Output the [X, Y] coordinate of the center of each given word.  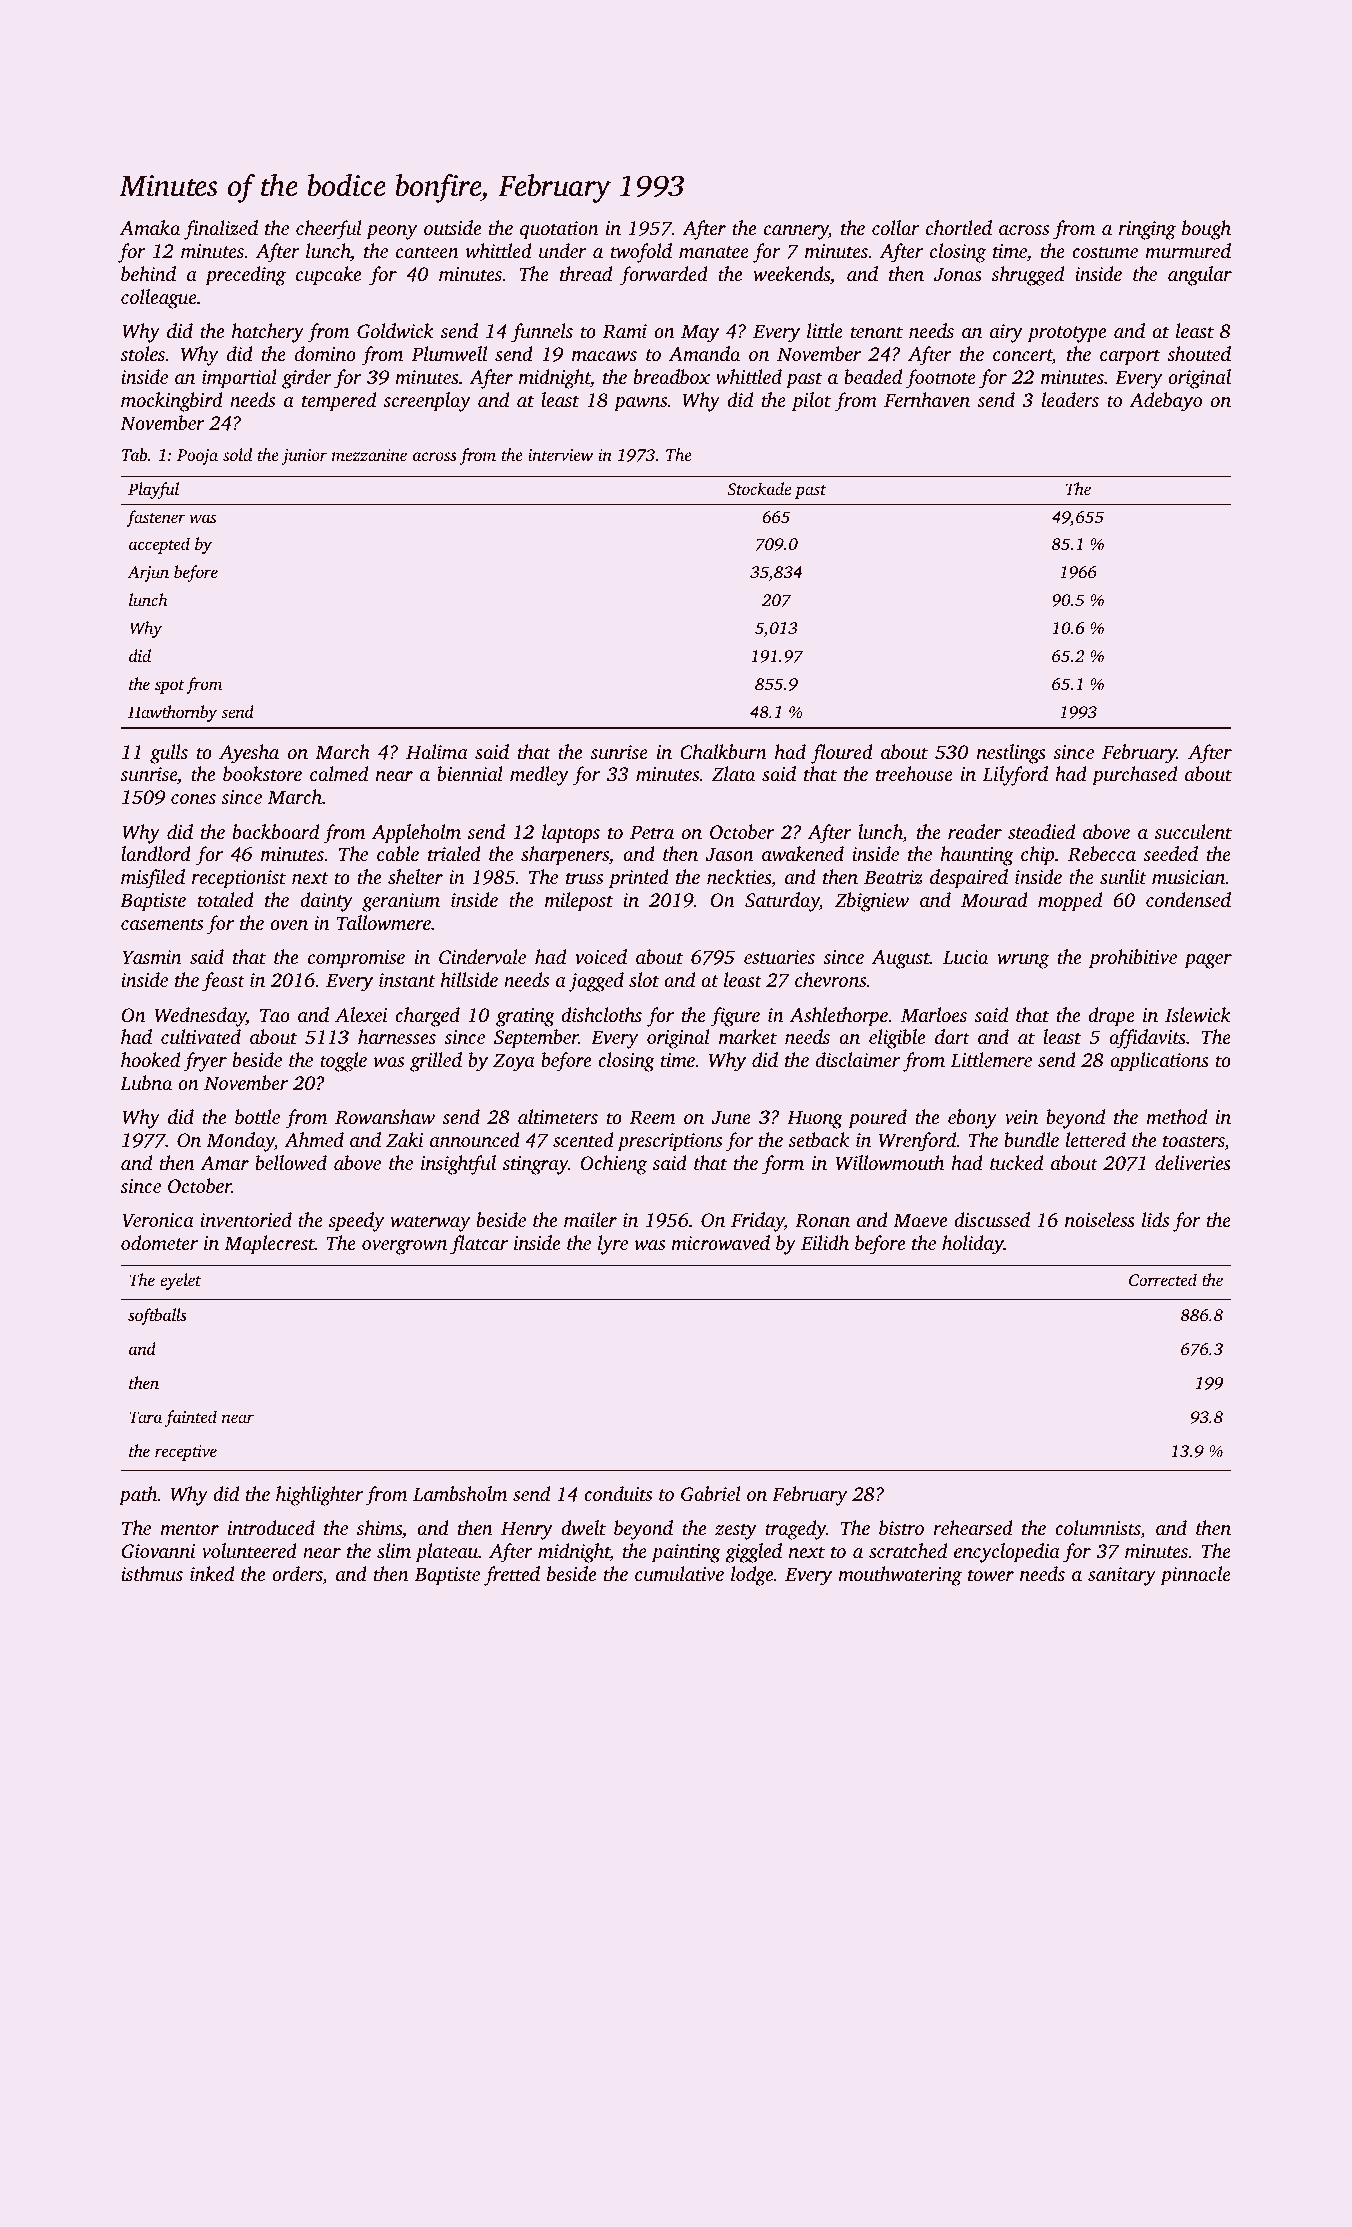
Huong [815, 1119]
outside [452, 227]
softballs [157, 1316]
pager [1208, 961]
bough [1206, 230]
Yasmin [152, 957]
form [783, 1165]
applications [1159, 1062]
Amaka [149, 227]
